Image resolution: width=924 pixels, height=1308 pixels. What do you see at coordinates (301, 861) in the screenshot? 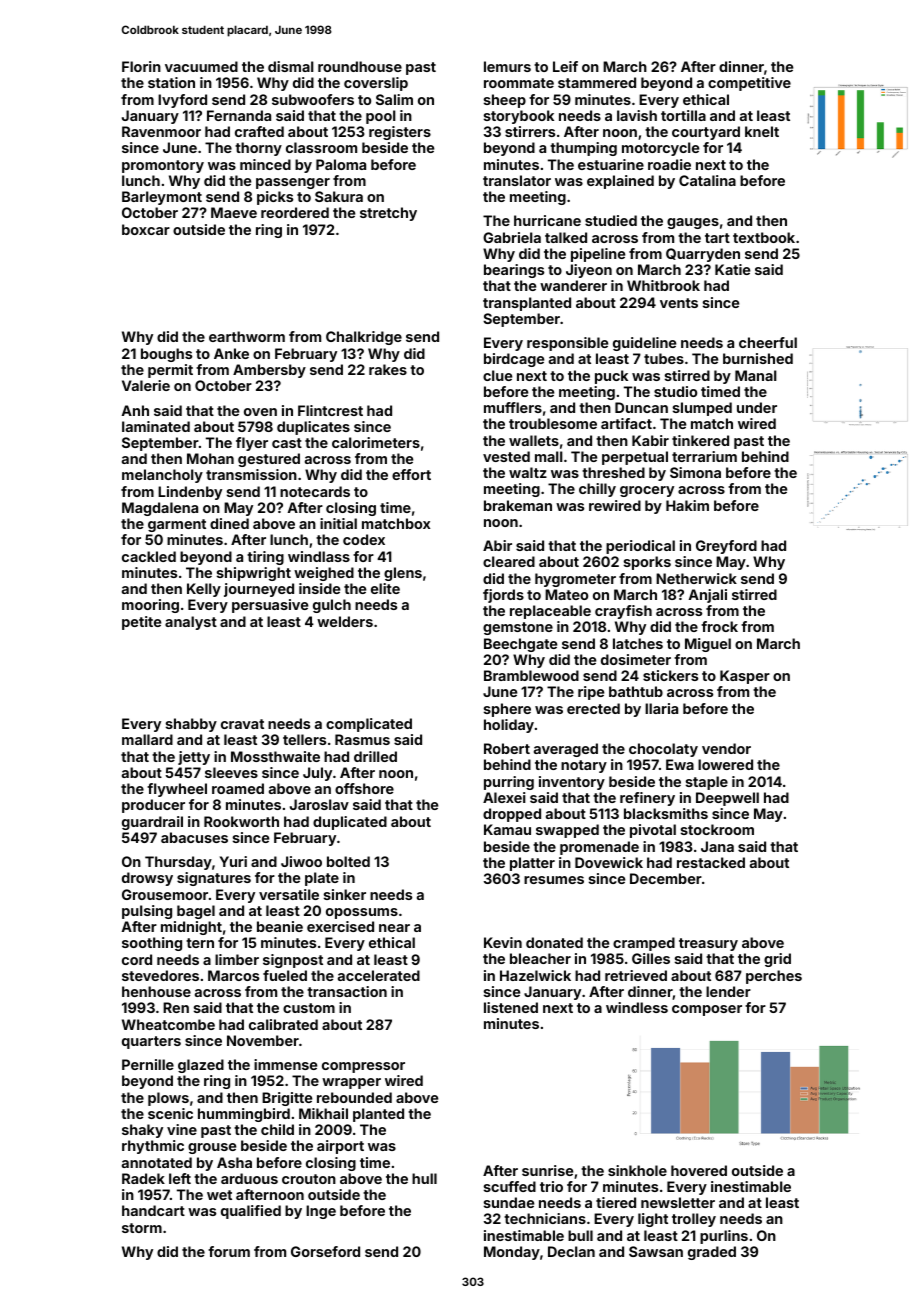
I see `Jiwoo` at bounding box center [301, 861].
